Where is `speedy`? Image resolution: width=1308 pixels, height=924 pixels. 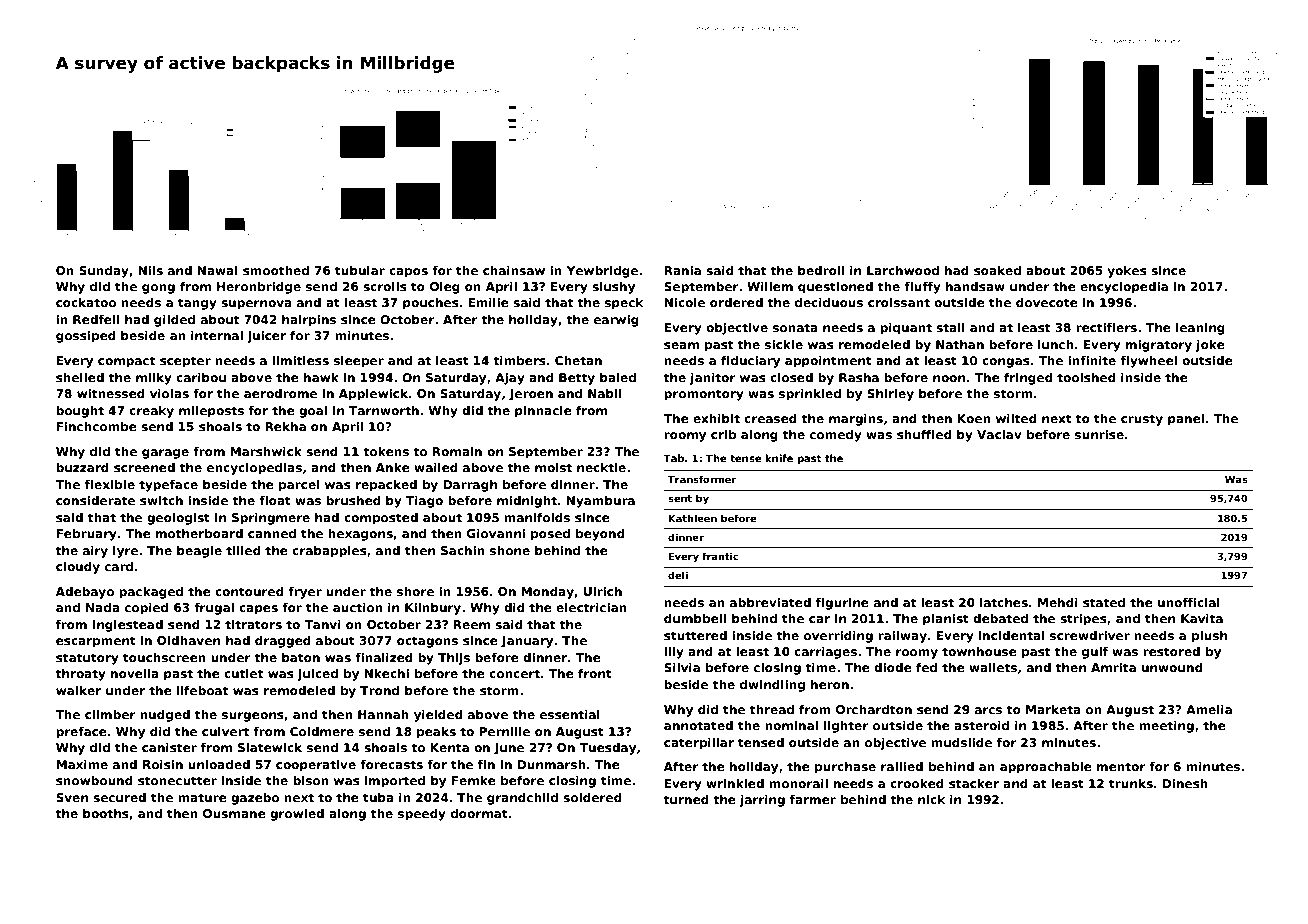
speedy is located at coordinates (422, 815).
